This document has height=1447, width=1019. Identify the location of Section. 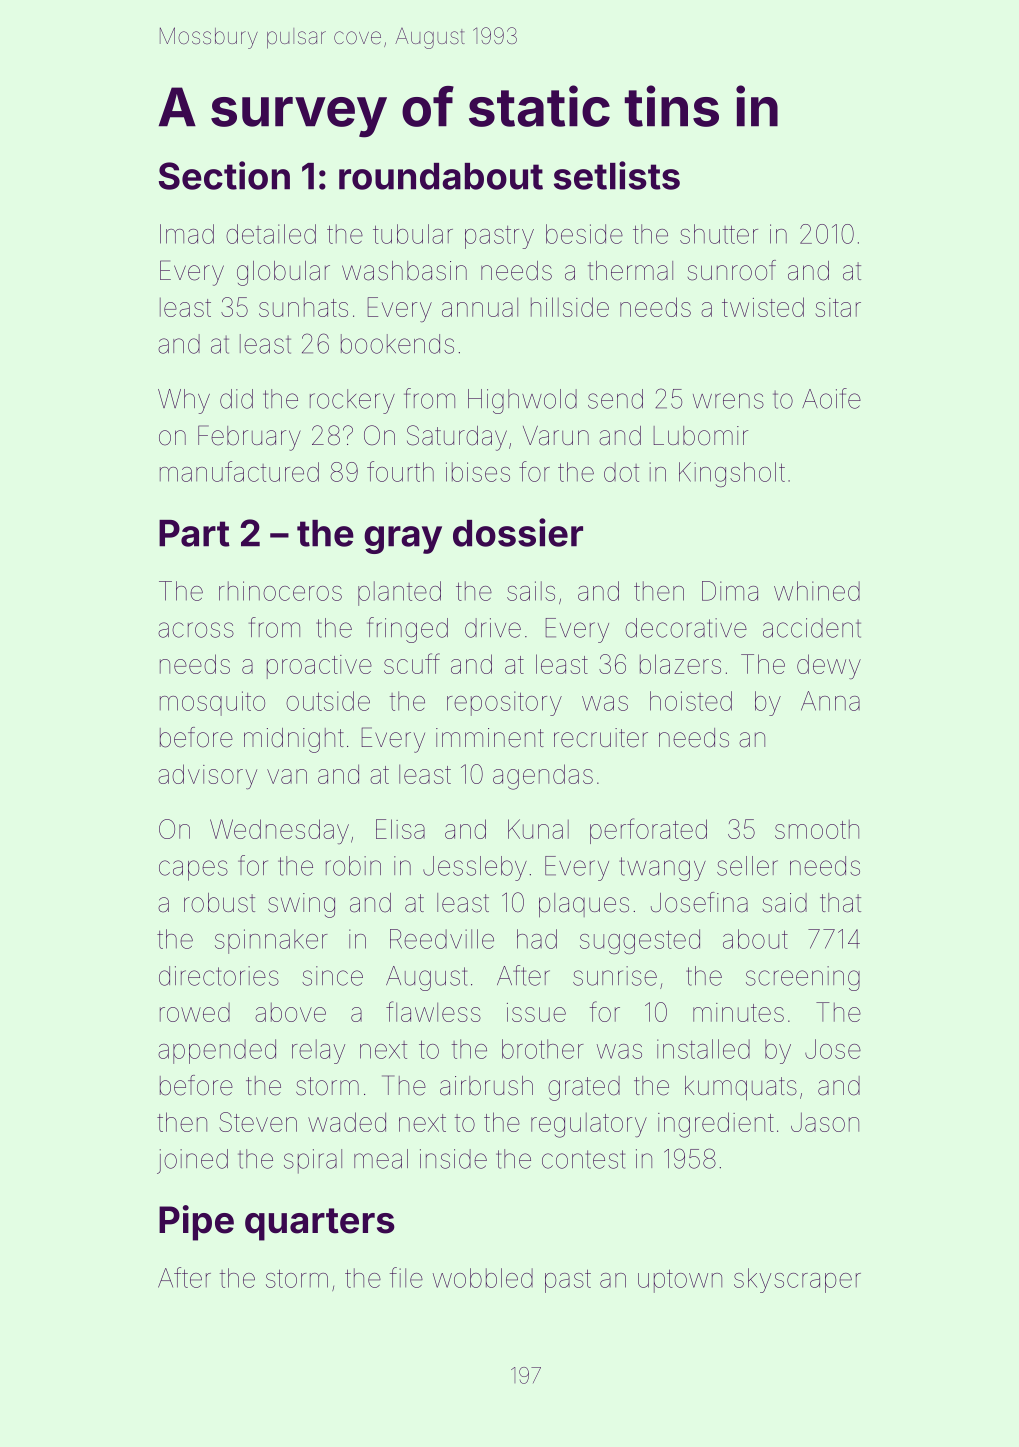
(224, 175).
